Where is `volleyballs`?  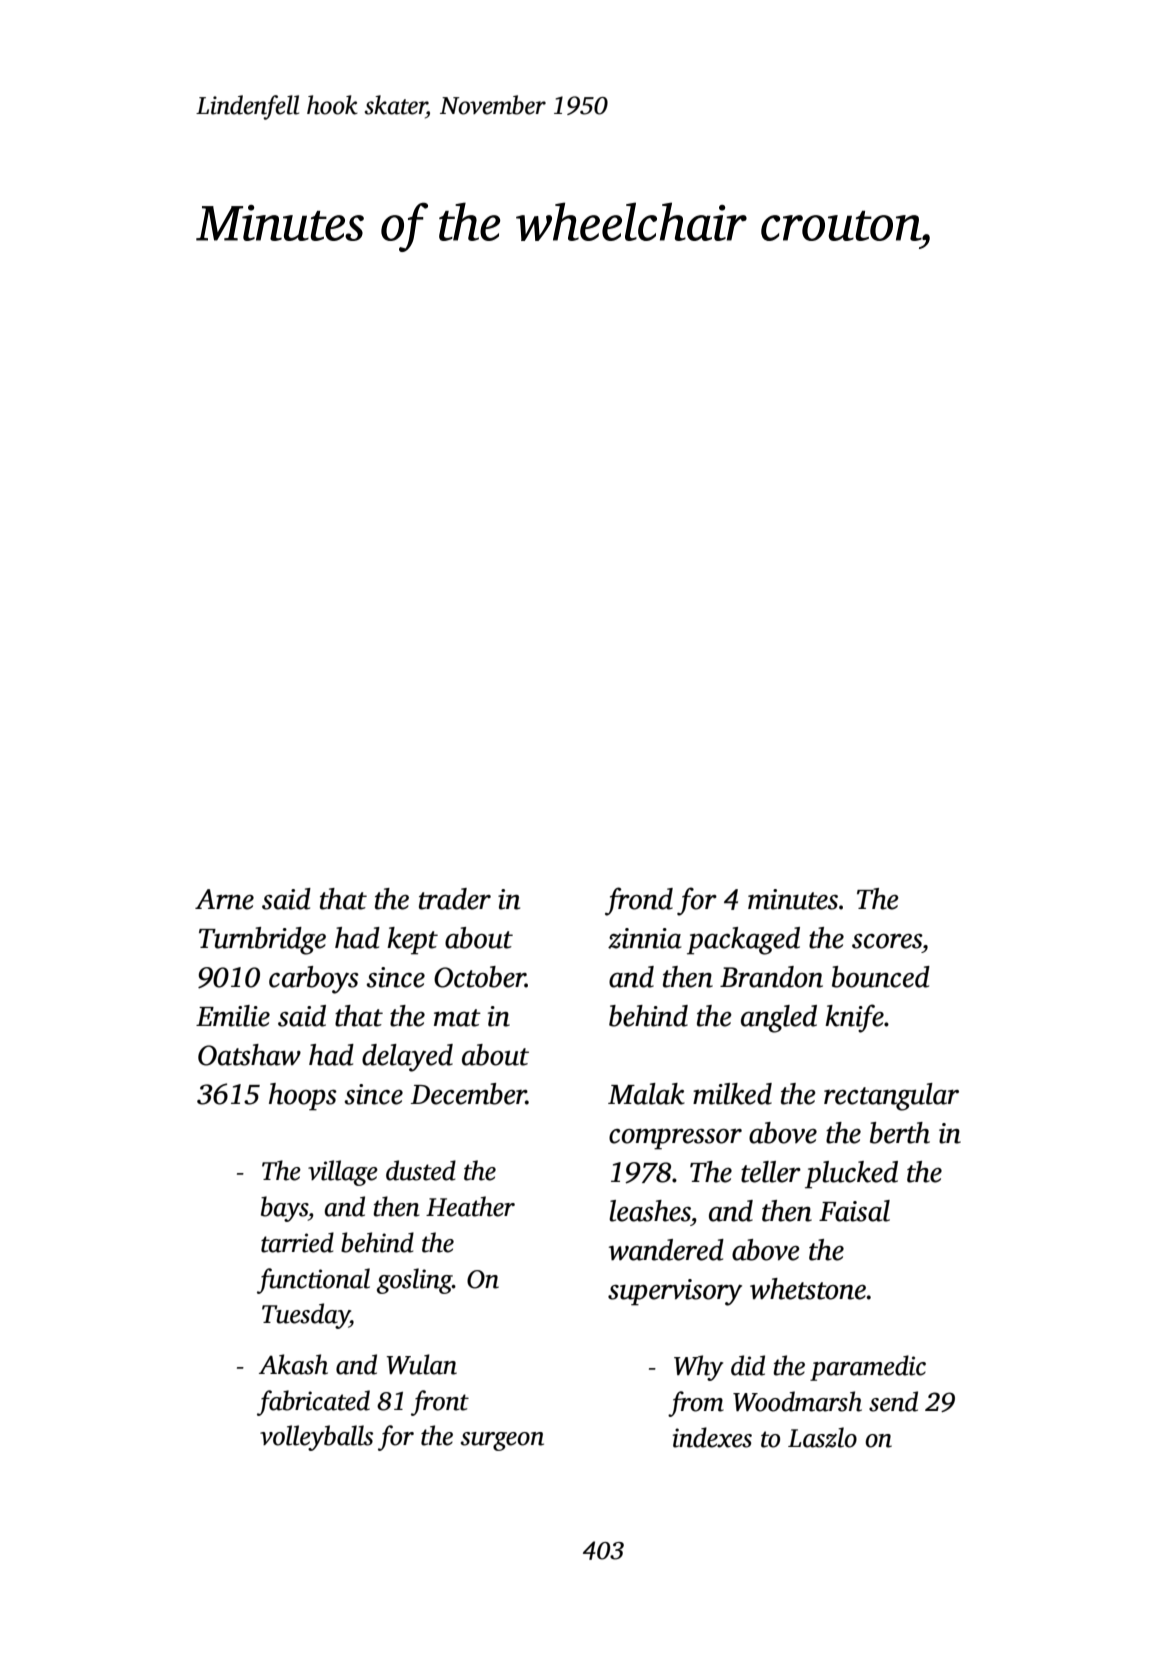
volleyballs is located at coordinates (316, 1438).
